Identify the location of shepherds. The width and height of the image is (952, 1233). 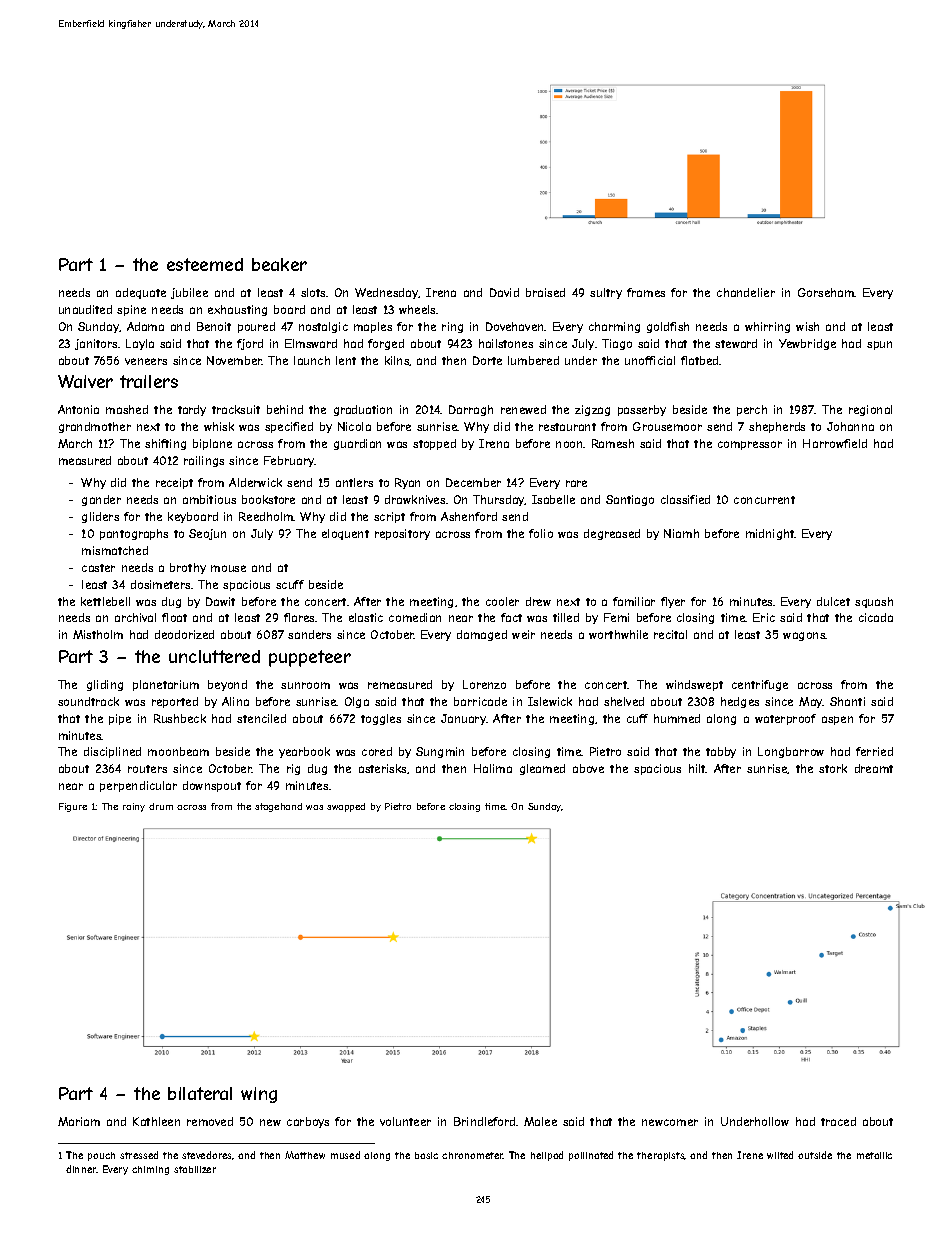
(777, 427).
